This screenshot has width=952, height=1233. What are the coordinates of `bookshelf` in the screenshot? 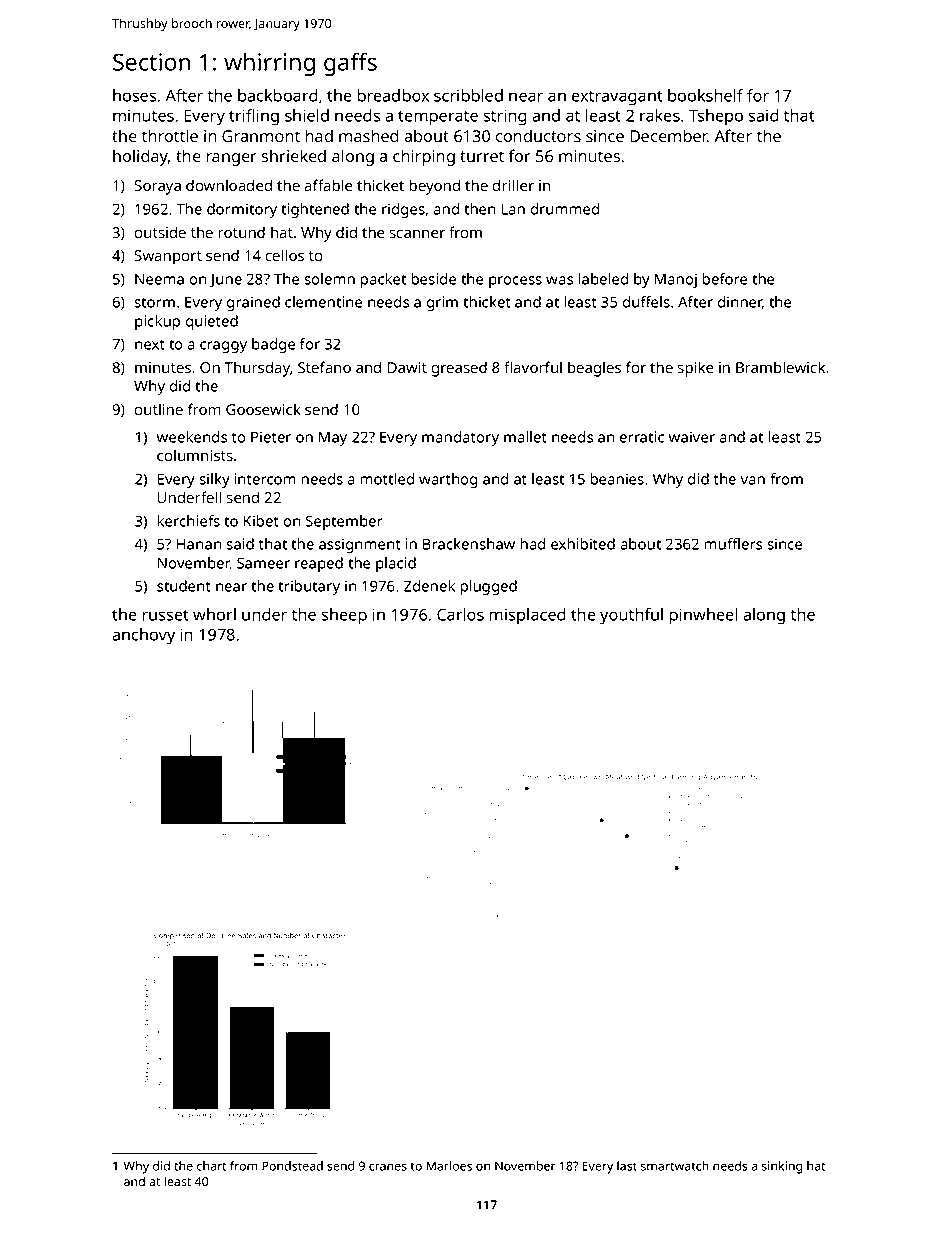 It's located at (705, 95).
